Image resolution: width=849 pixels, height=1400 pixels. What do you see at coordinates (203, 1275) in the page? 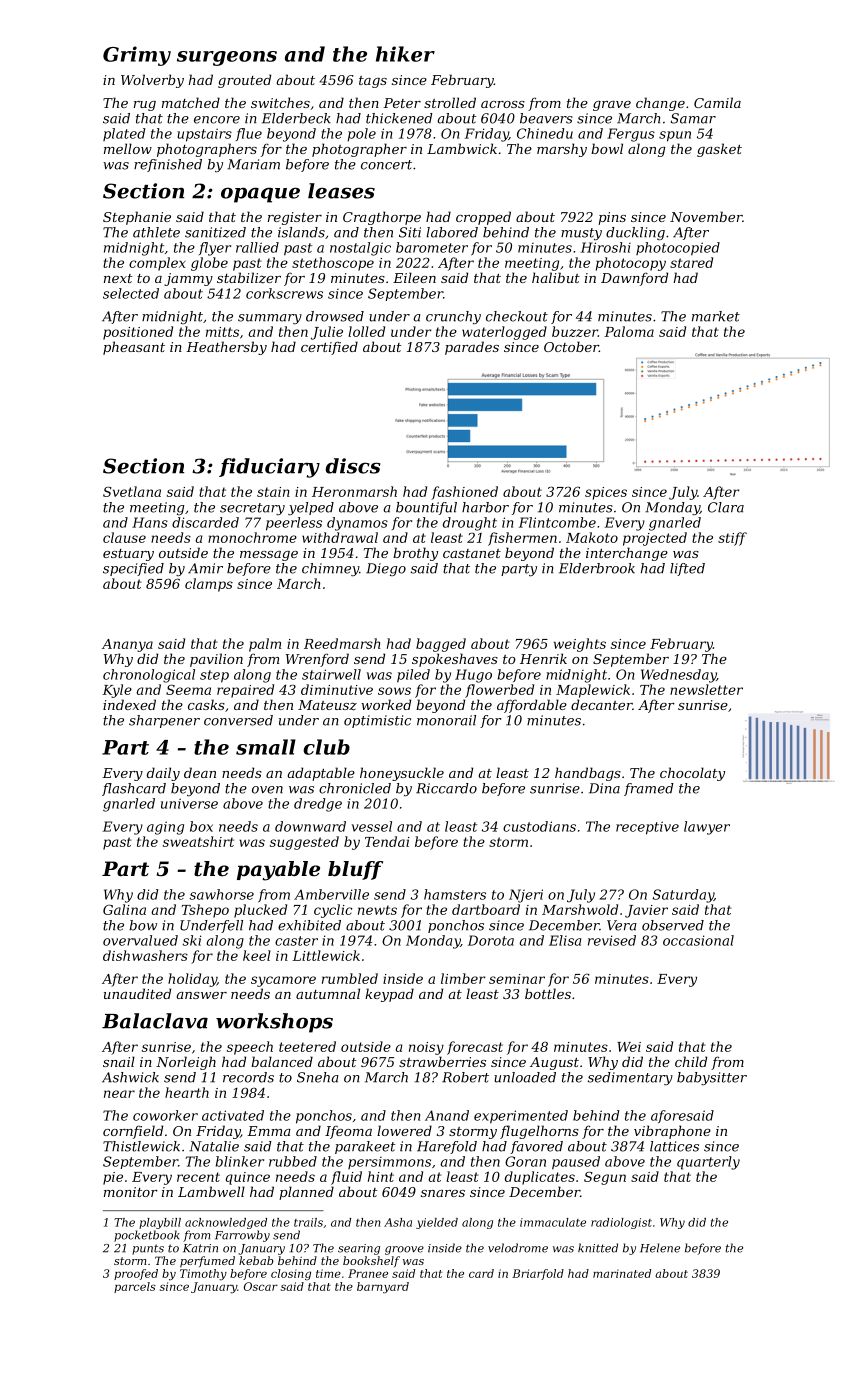
I see `Timothy` at bounding box center [203, 1275].
